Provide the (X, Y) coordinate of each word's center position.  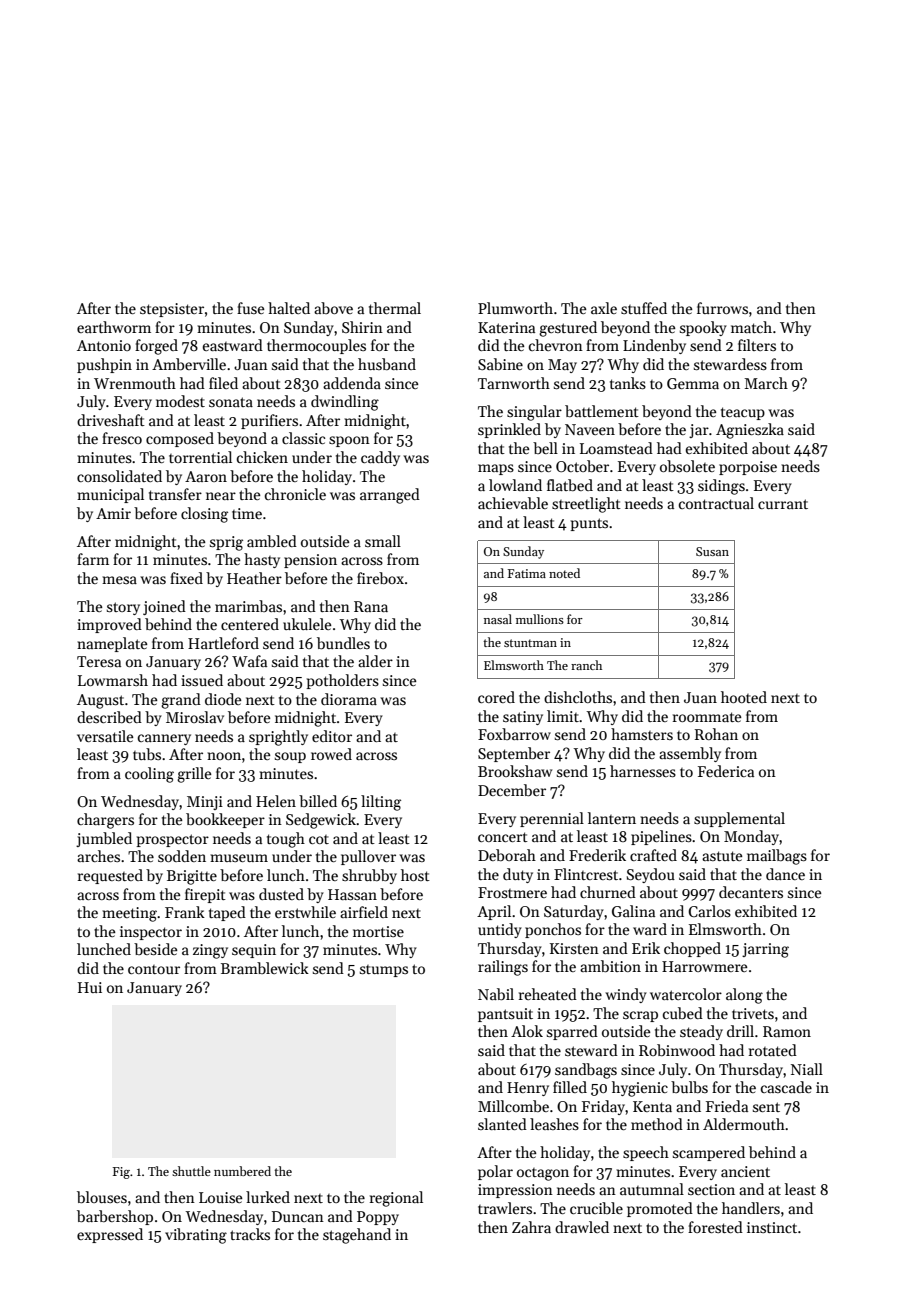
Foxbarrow (514, 734)
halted (289, 308)
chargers (105, 821)
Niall (807, 1069)
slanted (502, 1124)
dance (785, 874)
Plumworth (515, 308)
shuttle (191, 1171)
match (751, 327)
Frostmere (512, 892)
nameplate (112, 644)
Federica (726, 771)
